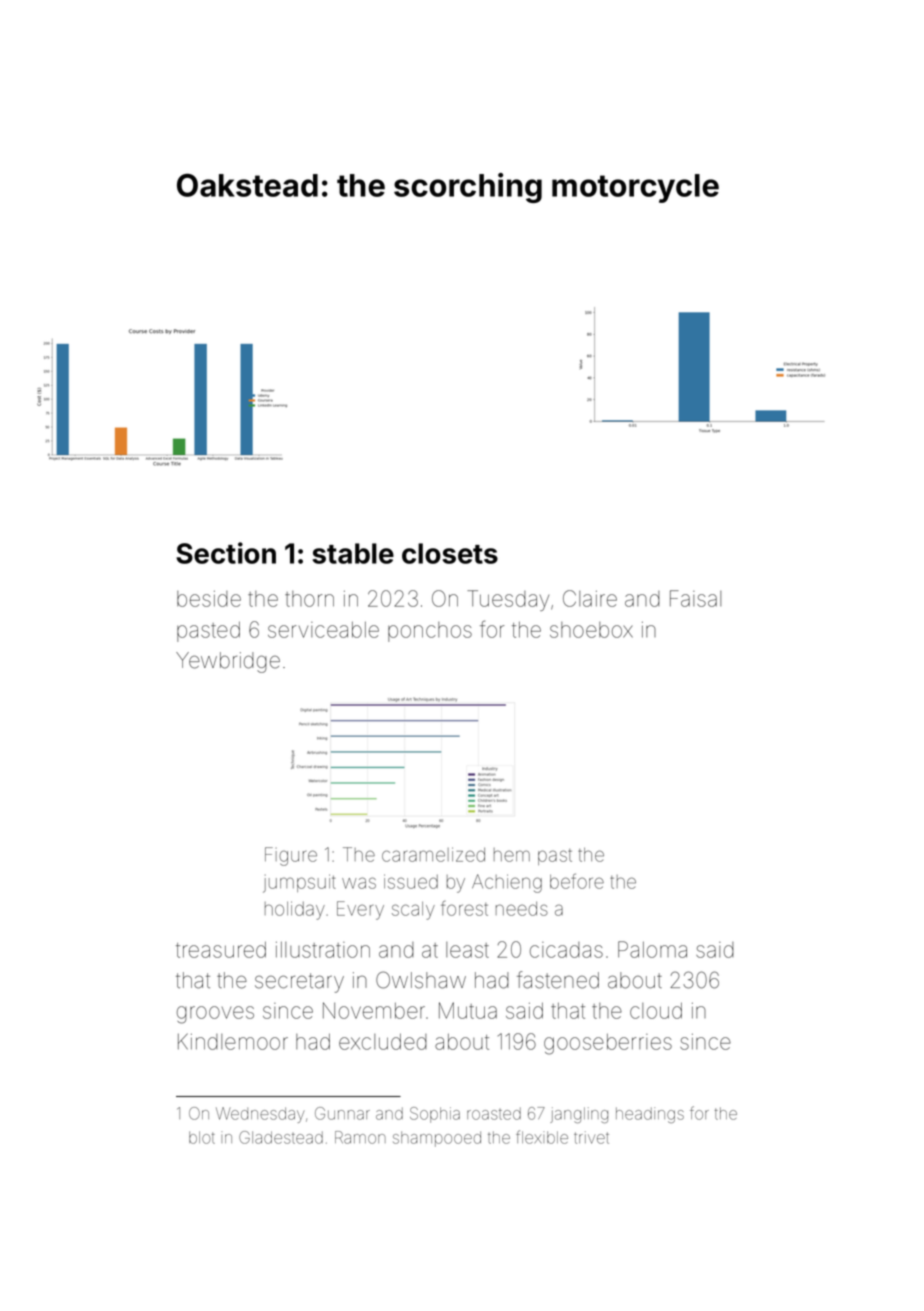 The width and height of the screenshot is (924, 1311). I want to click on shoebox, so click(591, 630).
